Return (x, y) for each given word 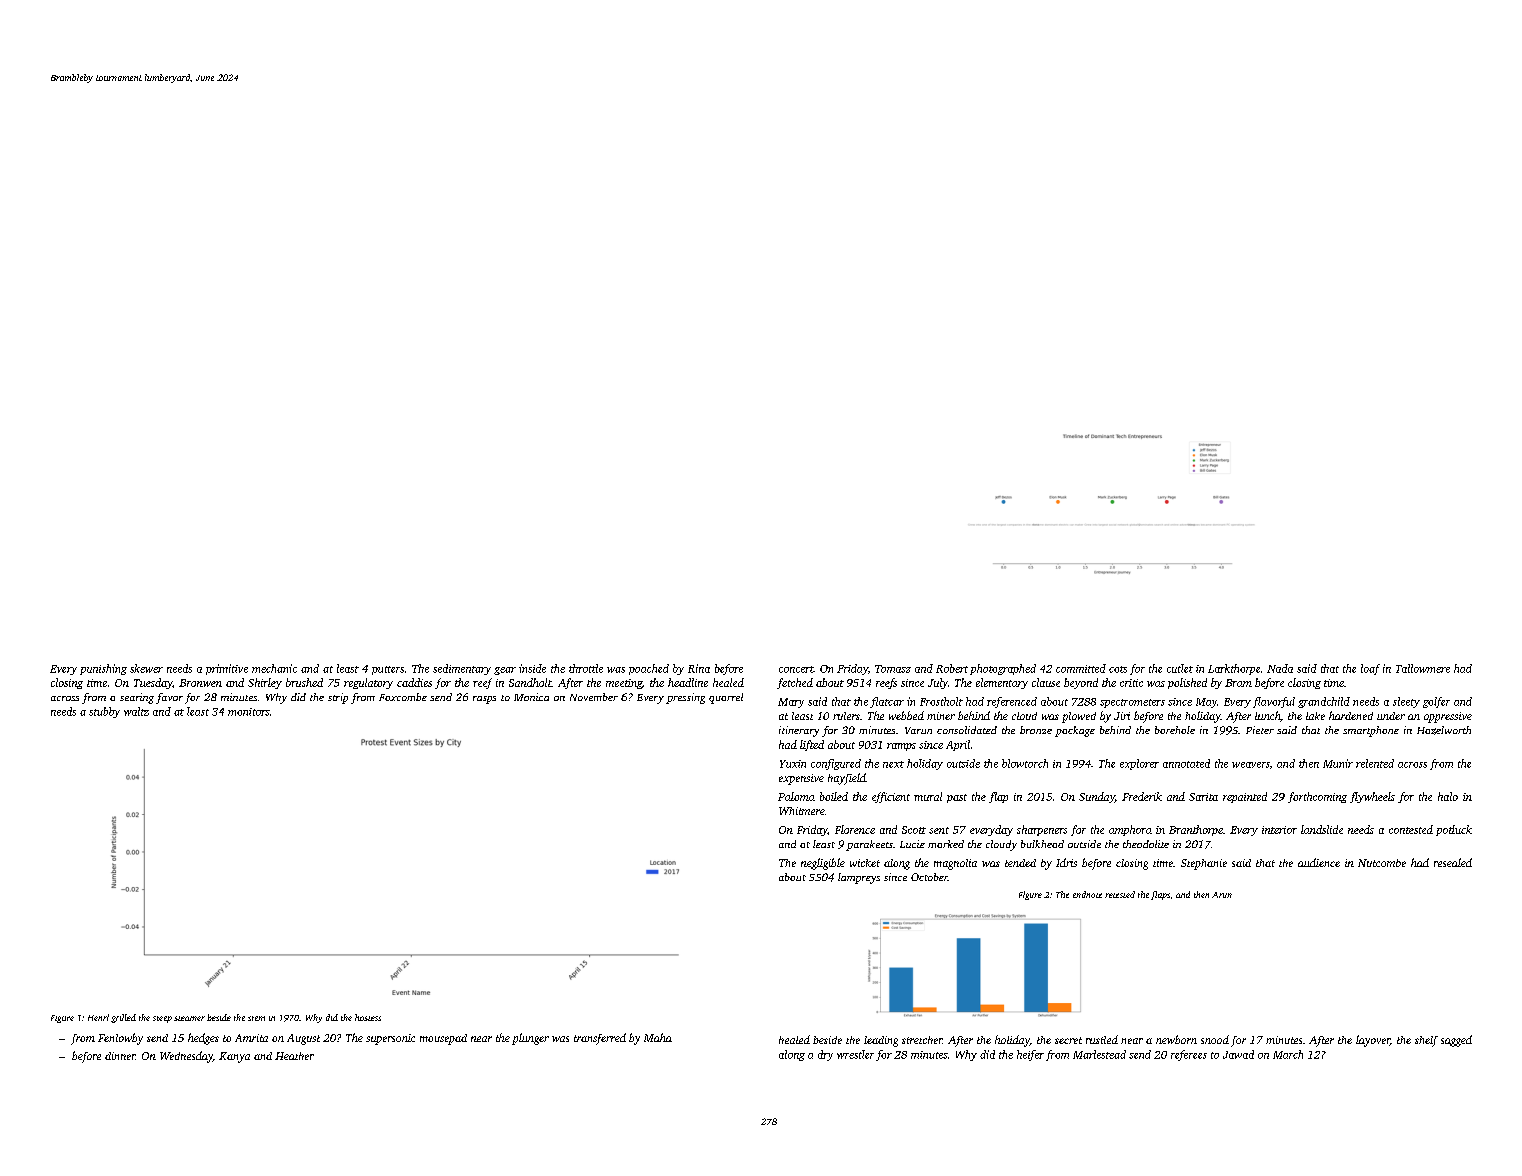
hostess (368, 1017)
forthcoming (1317, 797)
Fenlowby (120, 1039)
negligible (823, 864)
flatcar (887, 702)
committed (1081, 668)
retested (1120, 894)
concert (796, 669)
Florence (855, 829)
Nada (1280, 668)
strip (338, 698)
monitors (249, 712)
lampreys (859, 878)
